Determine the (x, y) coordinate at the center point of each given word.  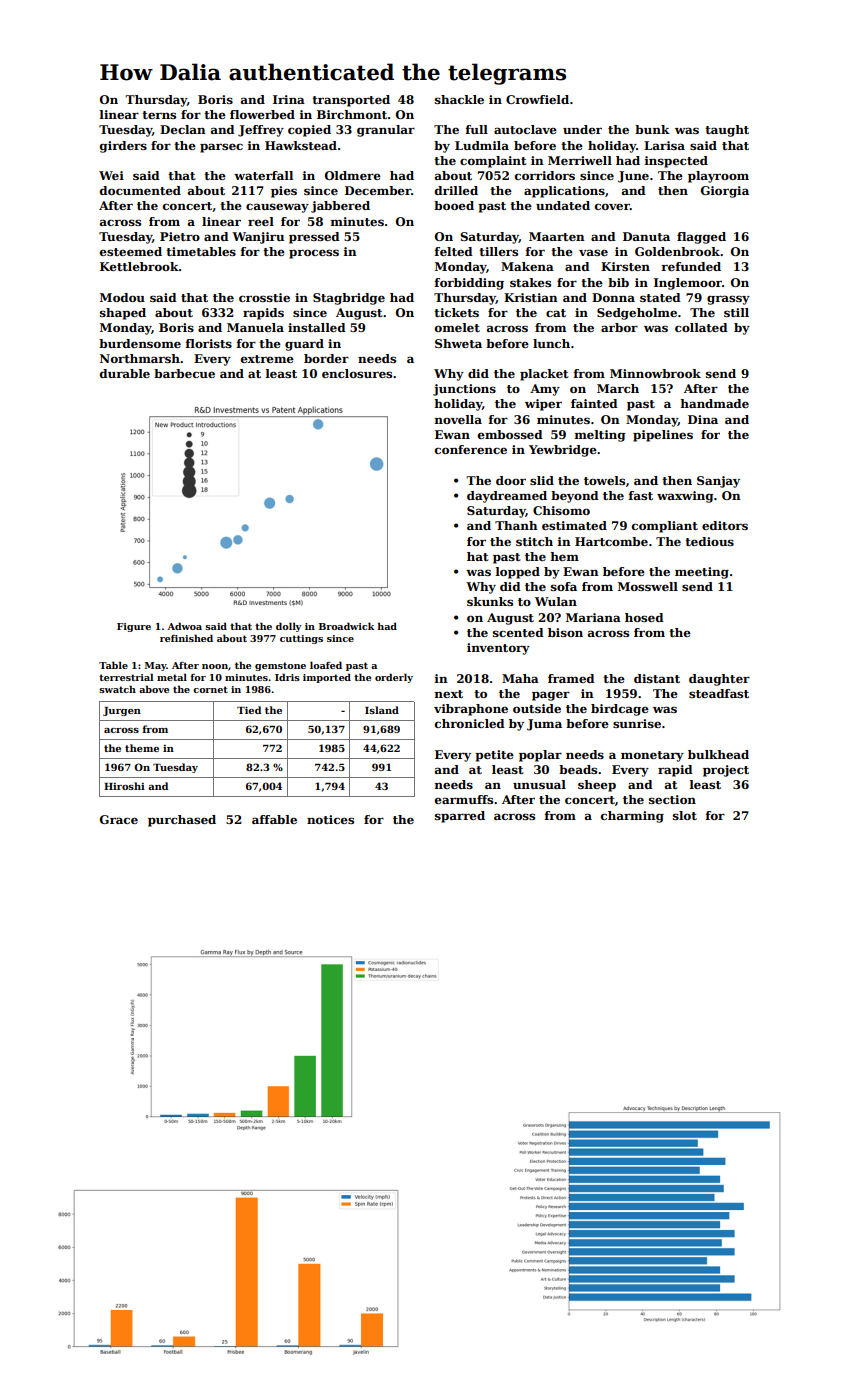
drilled (456, 190)
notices (330, 819)
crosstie (264, 297)
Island (382, 710)
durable (125, 373)
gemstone (280, 666)
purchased (182, 821)
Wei (111, 175)
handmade (714, 403)
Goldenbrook (677, 251)
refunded (691, 266)
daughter (719, 680)
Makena (527, 266)
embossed (510, 434)
